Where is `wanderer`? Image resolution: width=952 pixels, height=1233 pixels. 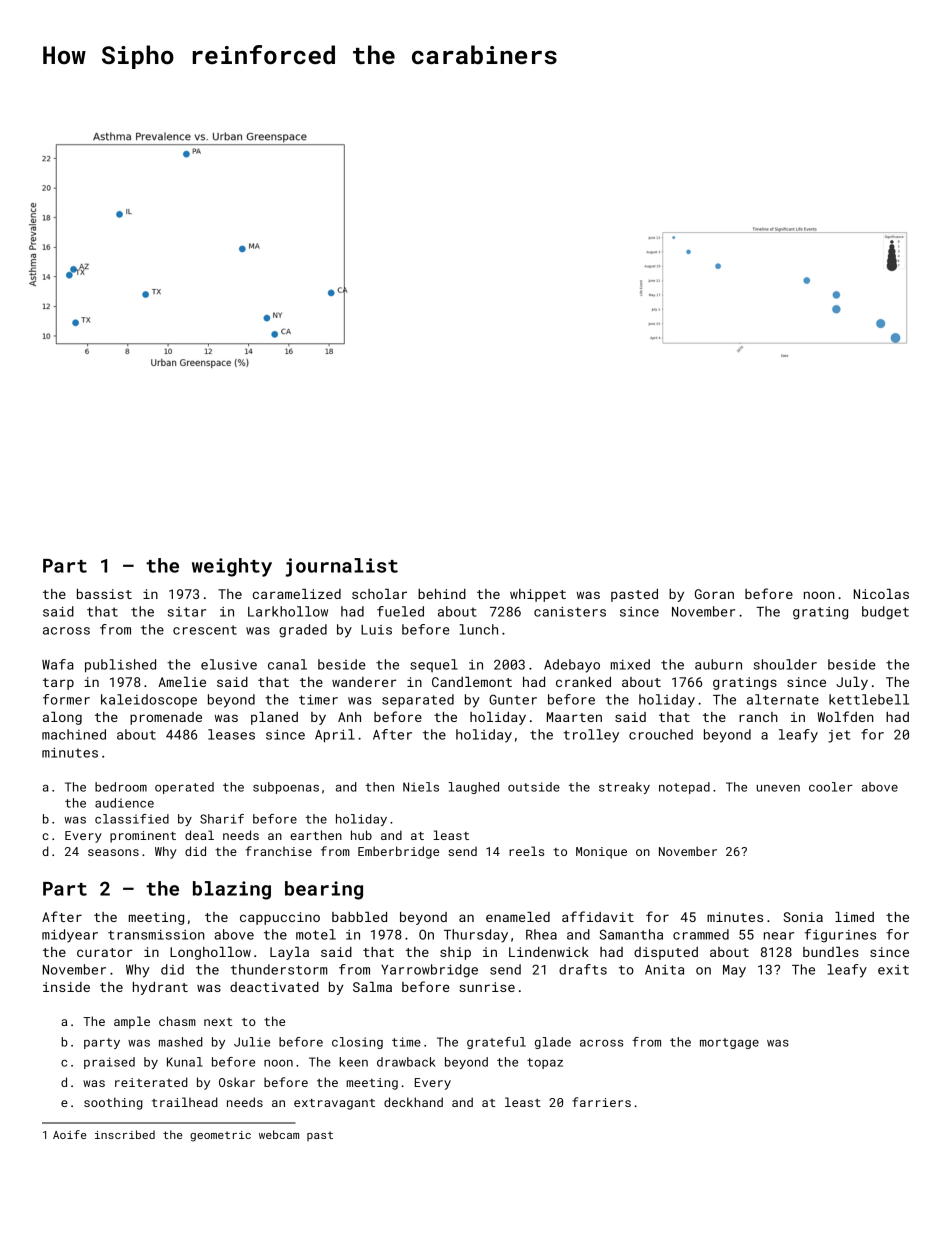
wanderer is located at coordinates (364, 682).
